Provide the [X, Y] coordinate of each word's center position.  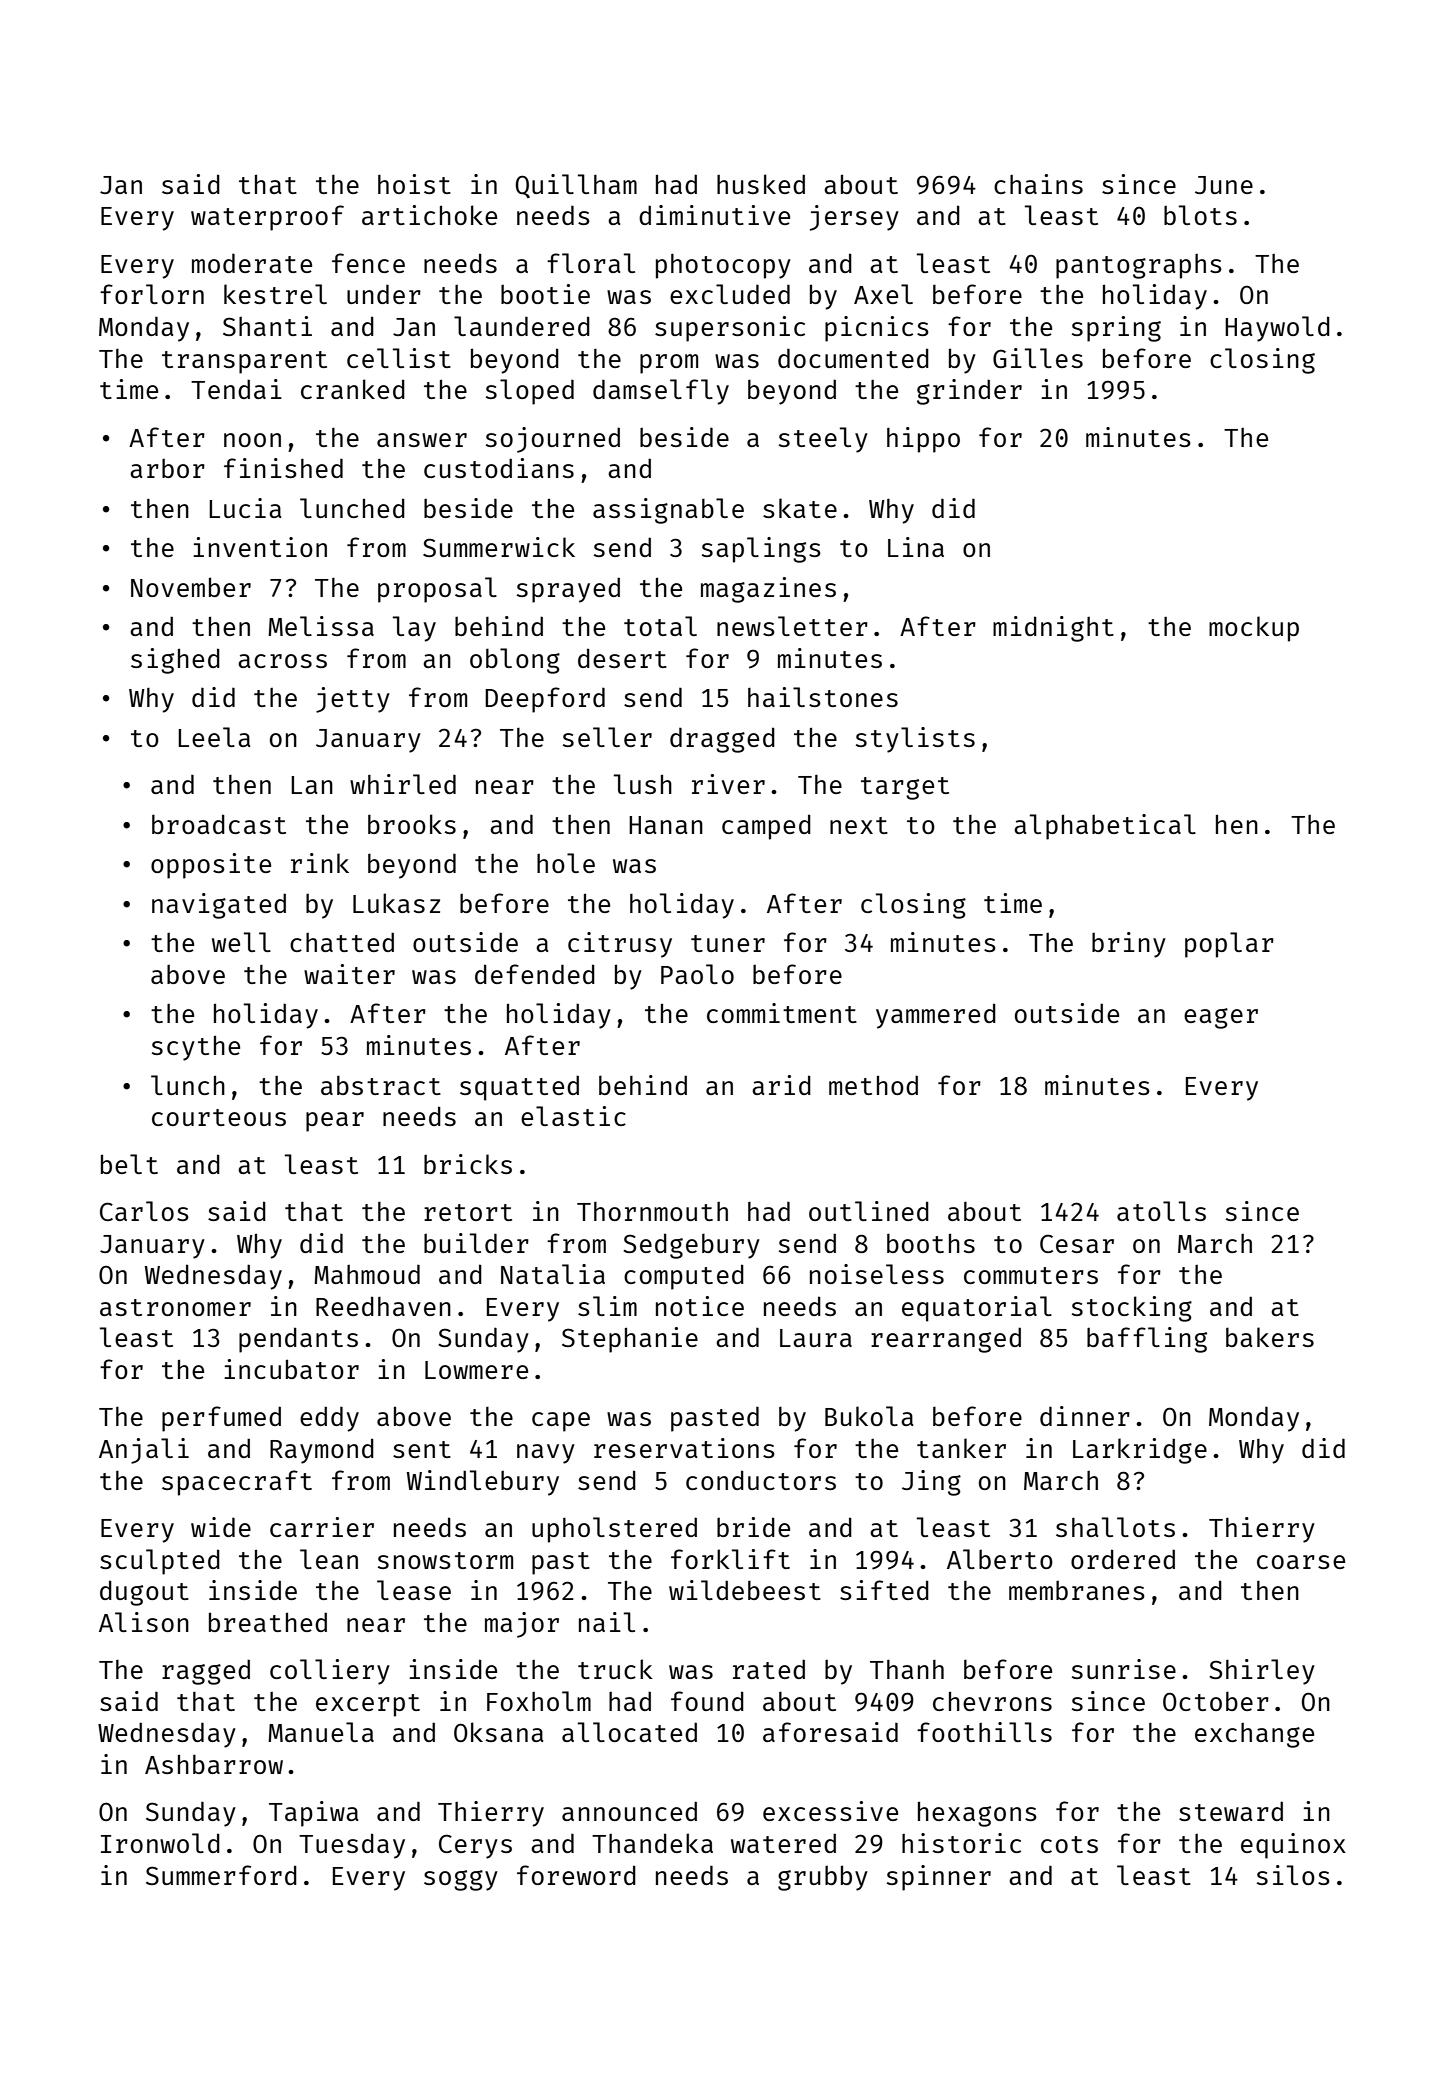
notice [700, 1306]
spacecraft [237, 1483]
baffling [1147, 1340]
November [191, 587]
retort [468, 1212]
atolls [1161, 1211]
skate [800, 508]
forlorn [152, 294]
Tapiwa [313, 1814]
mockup [1254, 629]
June [1224, 185]
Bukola [869, 1416]
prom [669, 364]
